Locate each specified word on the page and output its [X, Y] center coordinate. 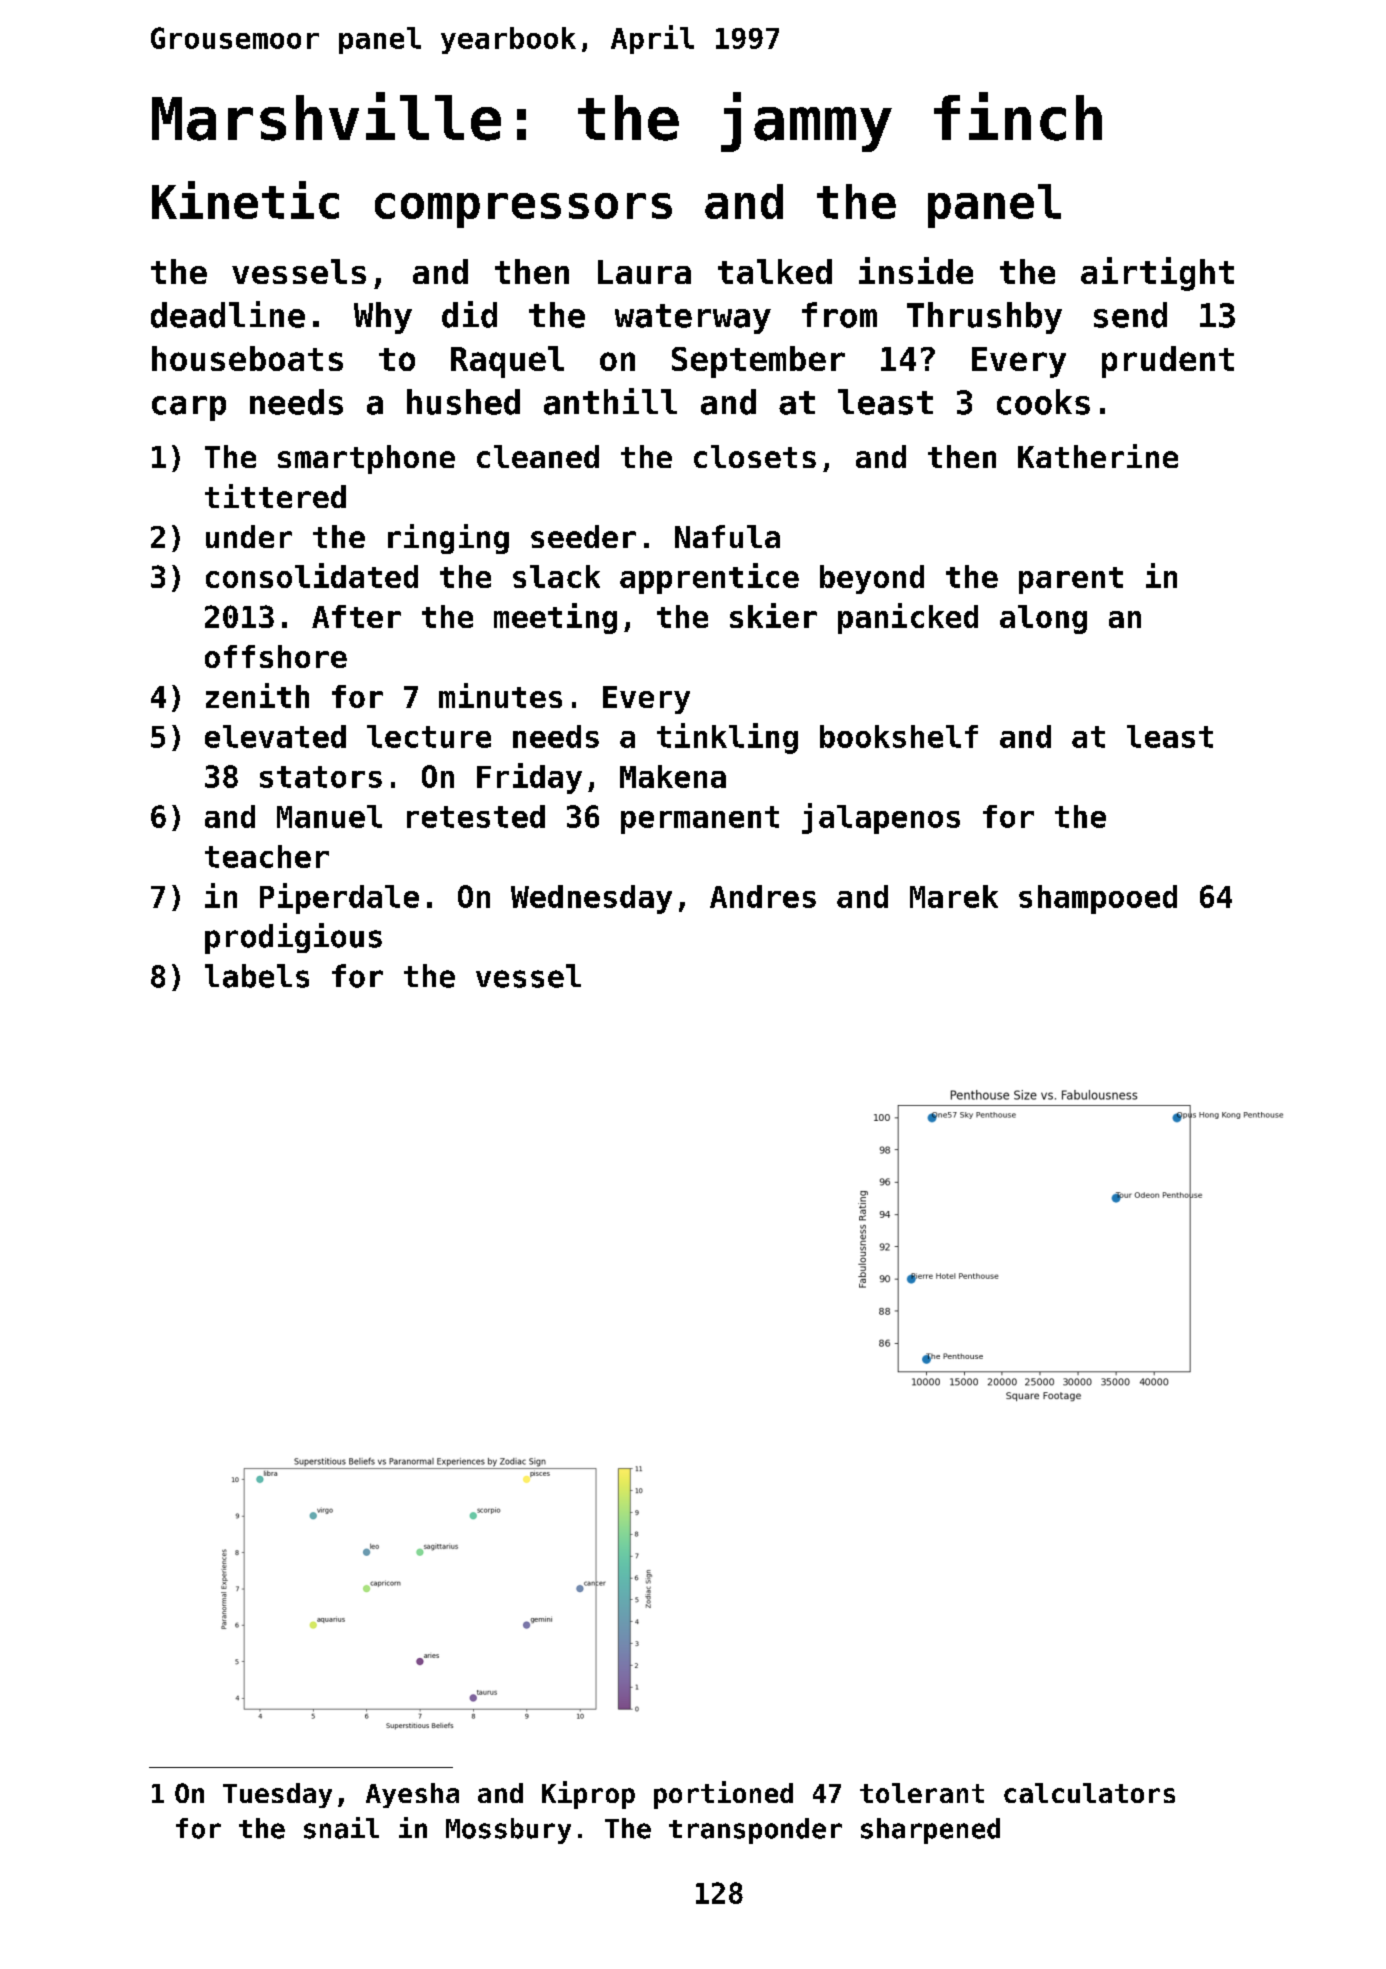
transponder [755, 1831]
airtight [1157, 274]
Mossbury [508, 1831]
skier [773, 615]
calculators [1089, 1793]
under [249, 536]
